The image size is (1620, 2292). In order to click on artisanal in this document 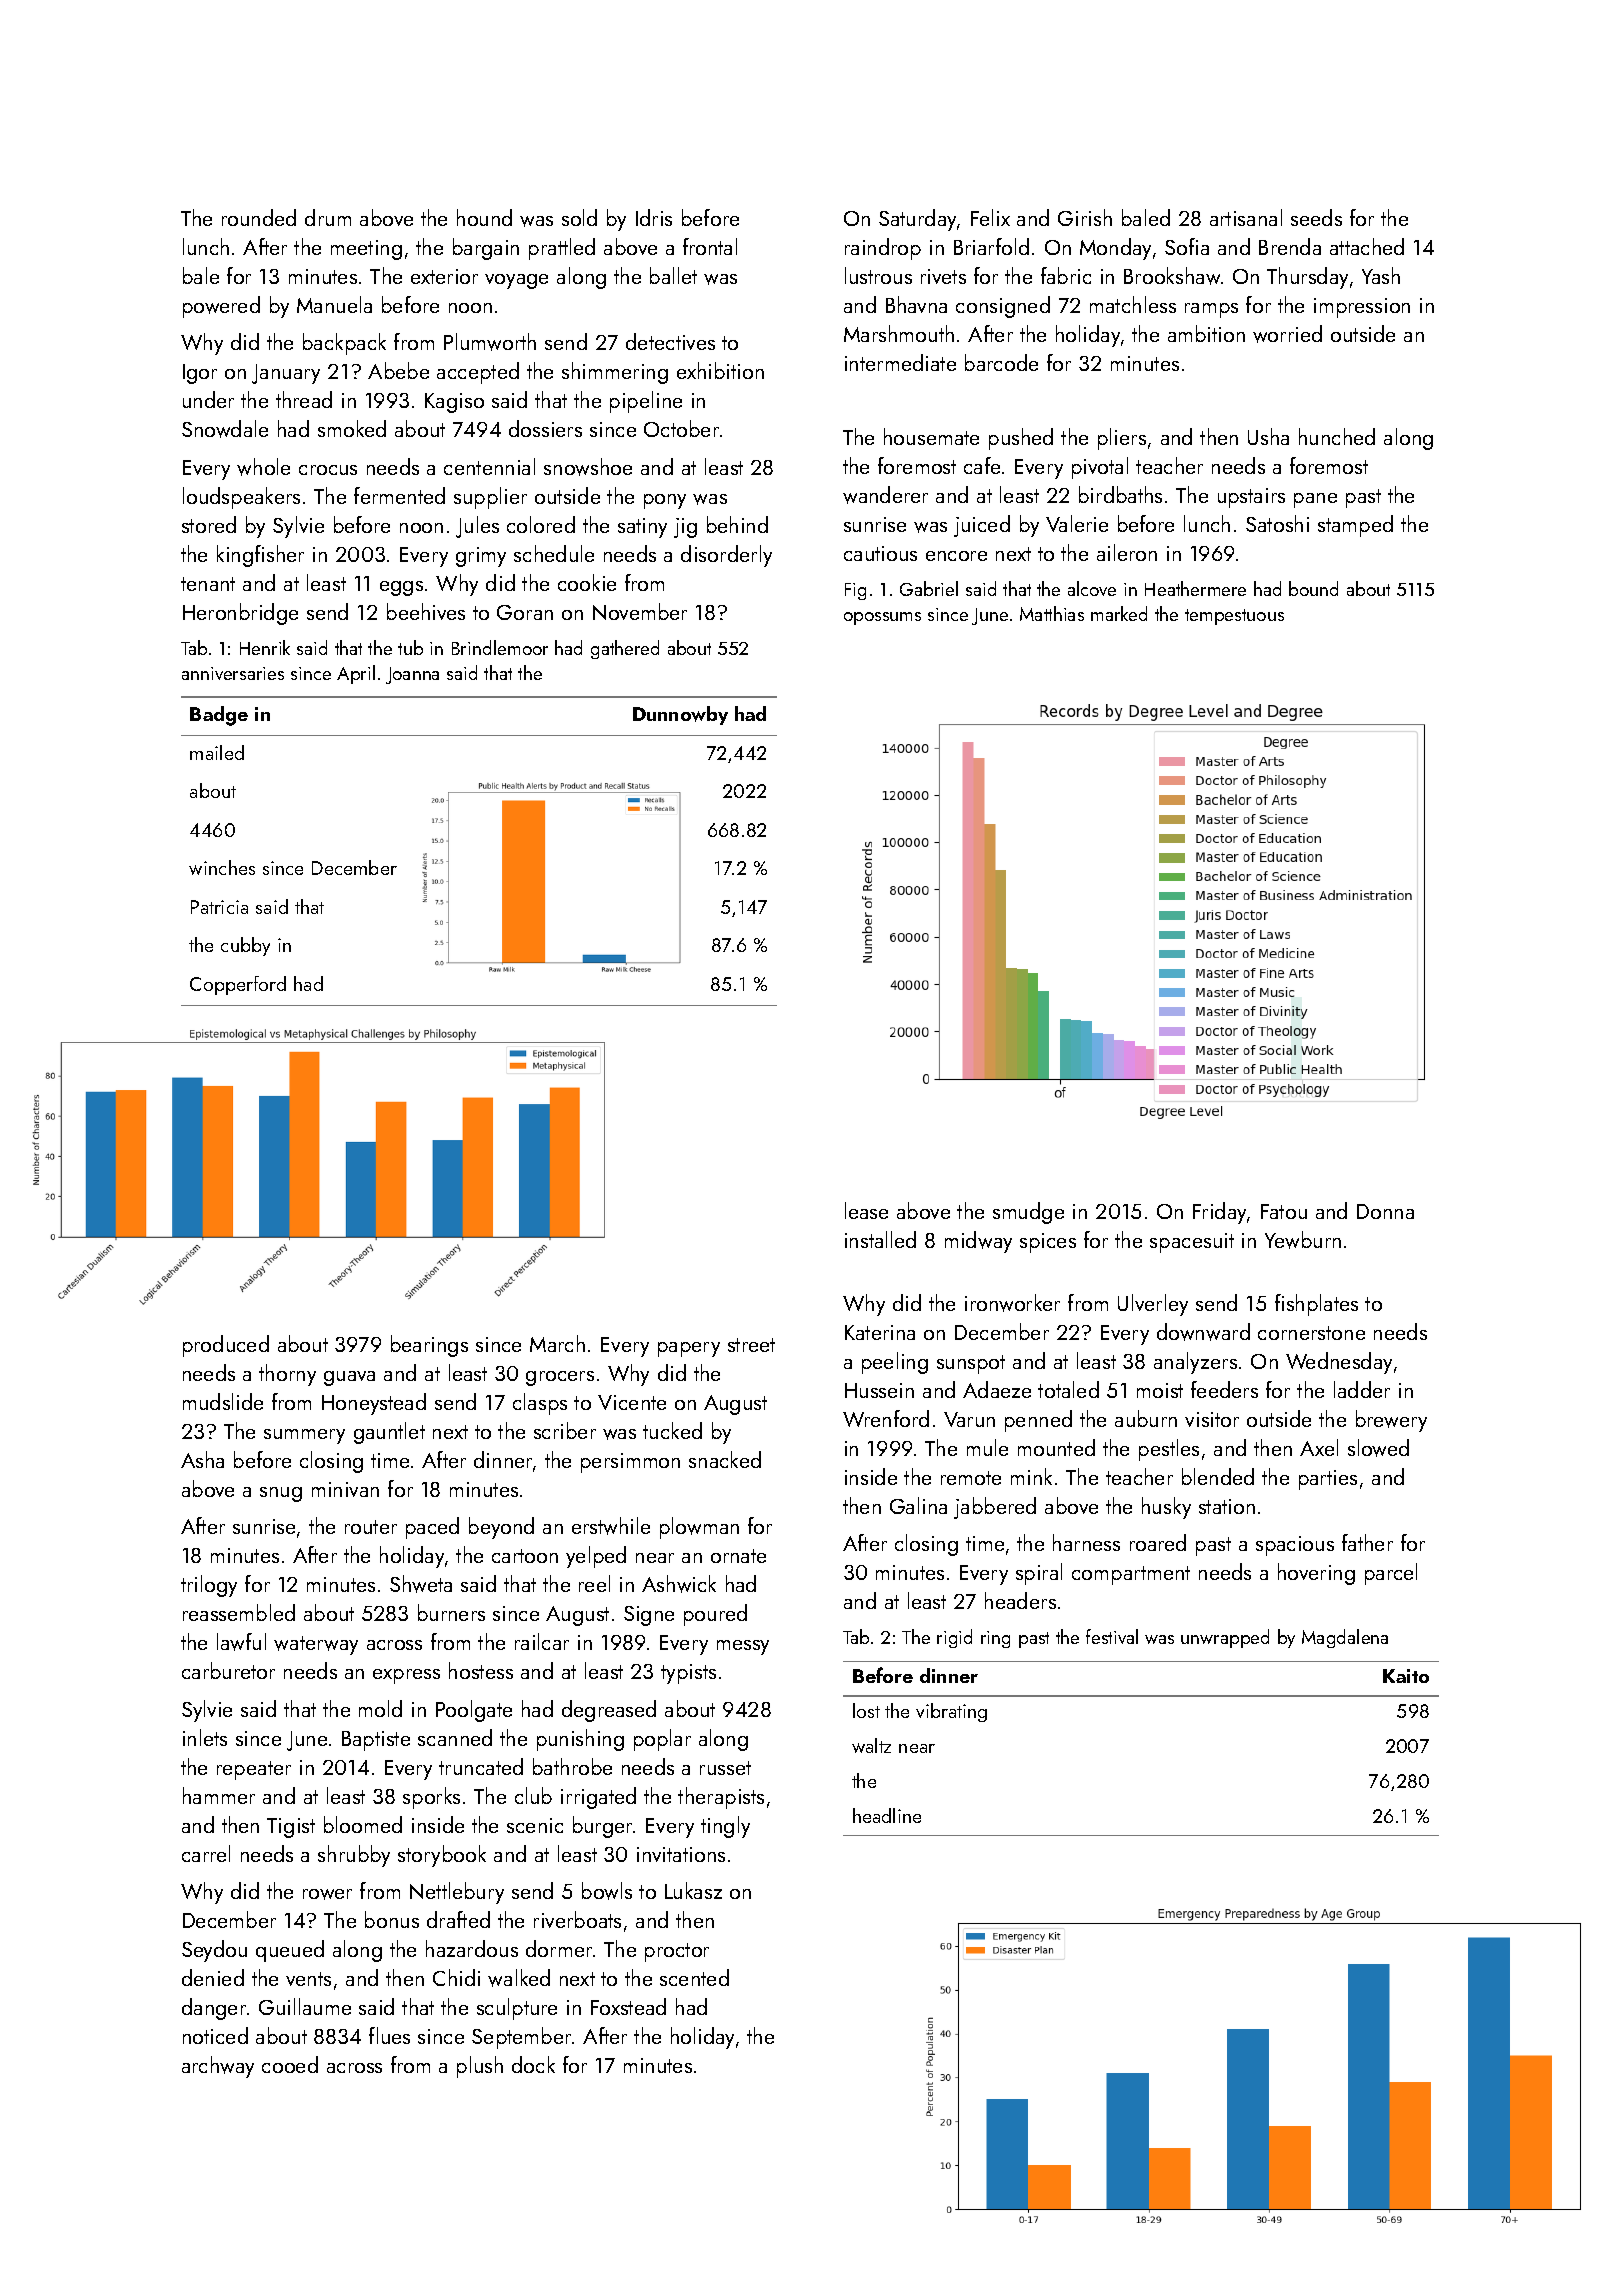, I will do `click(1246, 217)`.
